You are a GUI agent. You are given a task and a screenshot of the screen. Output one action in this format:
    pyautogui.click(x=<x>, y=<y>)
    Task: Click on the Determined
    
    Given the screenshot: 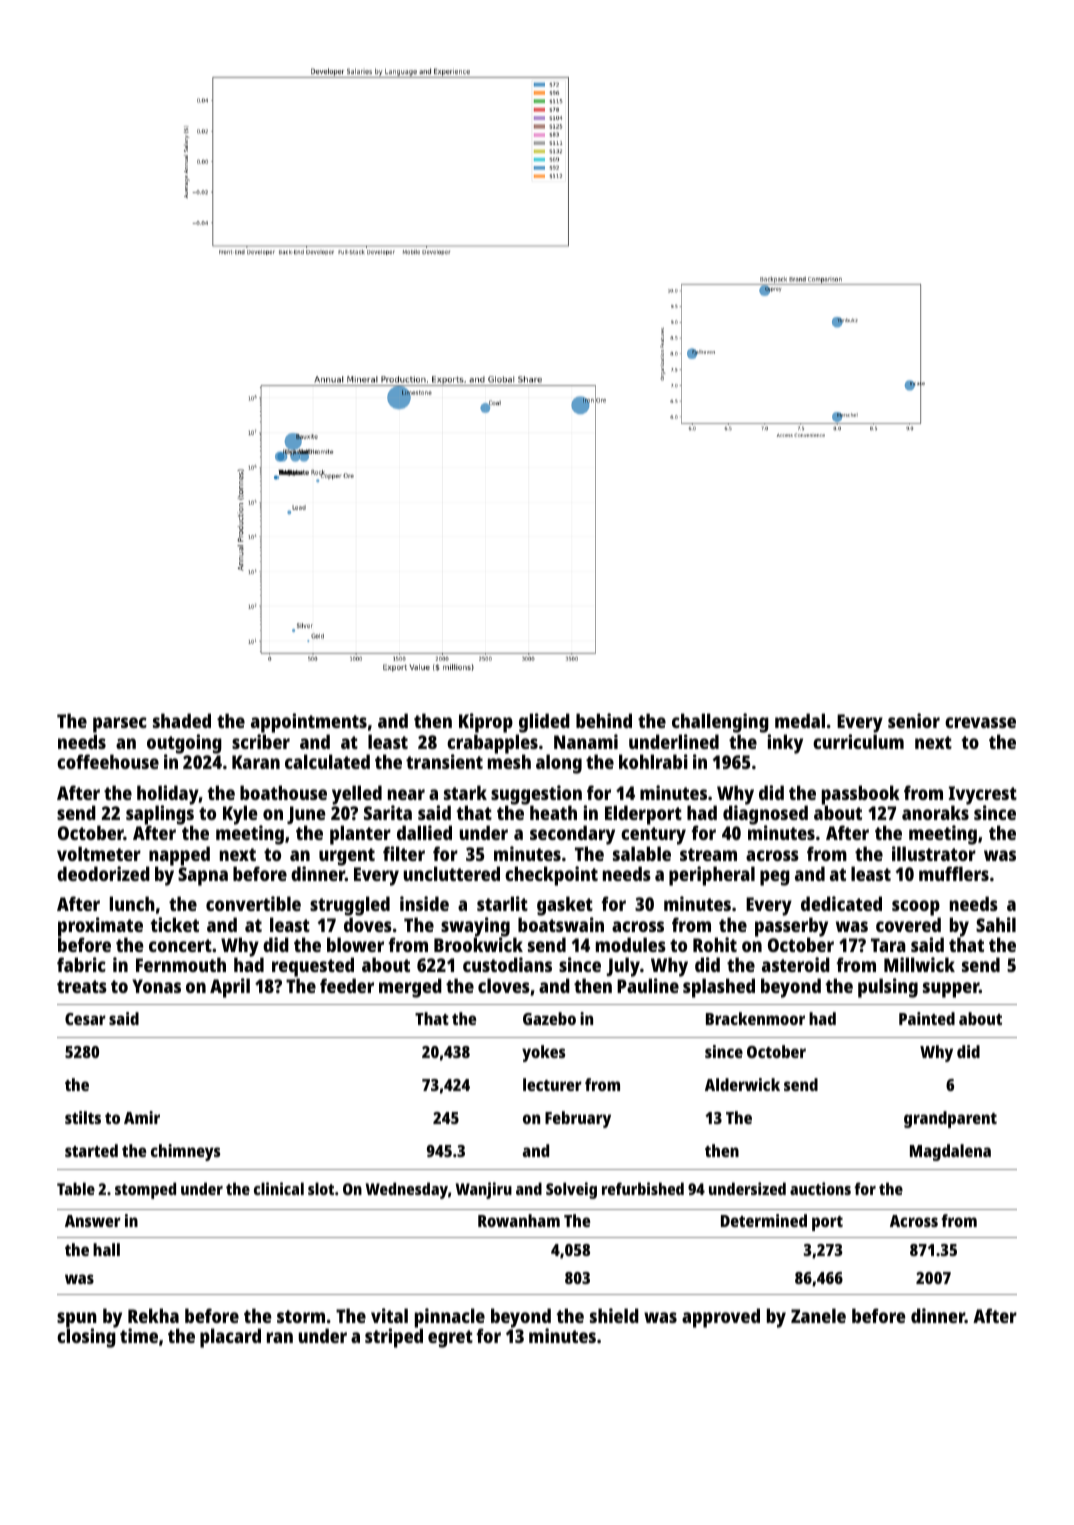 What is the action you would take?
    pyautogui.click(x=764, y=1220)
